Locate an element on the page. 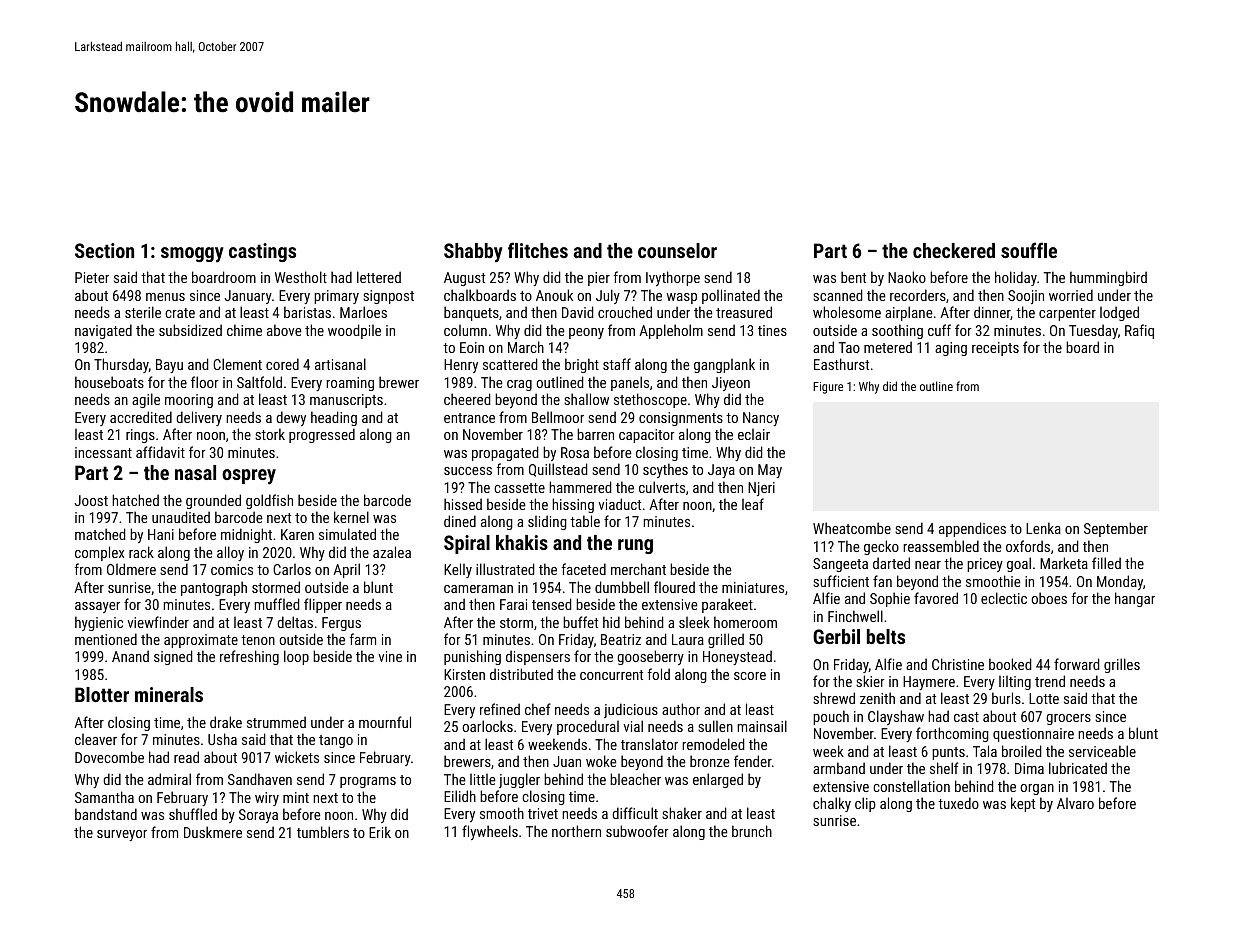 The width and height of the page is (1233, 952). smoggy is located at coordinates (192, 255).
